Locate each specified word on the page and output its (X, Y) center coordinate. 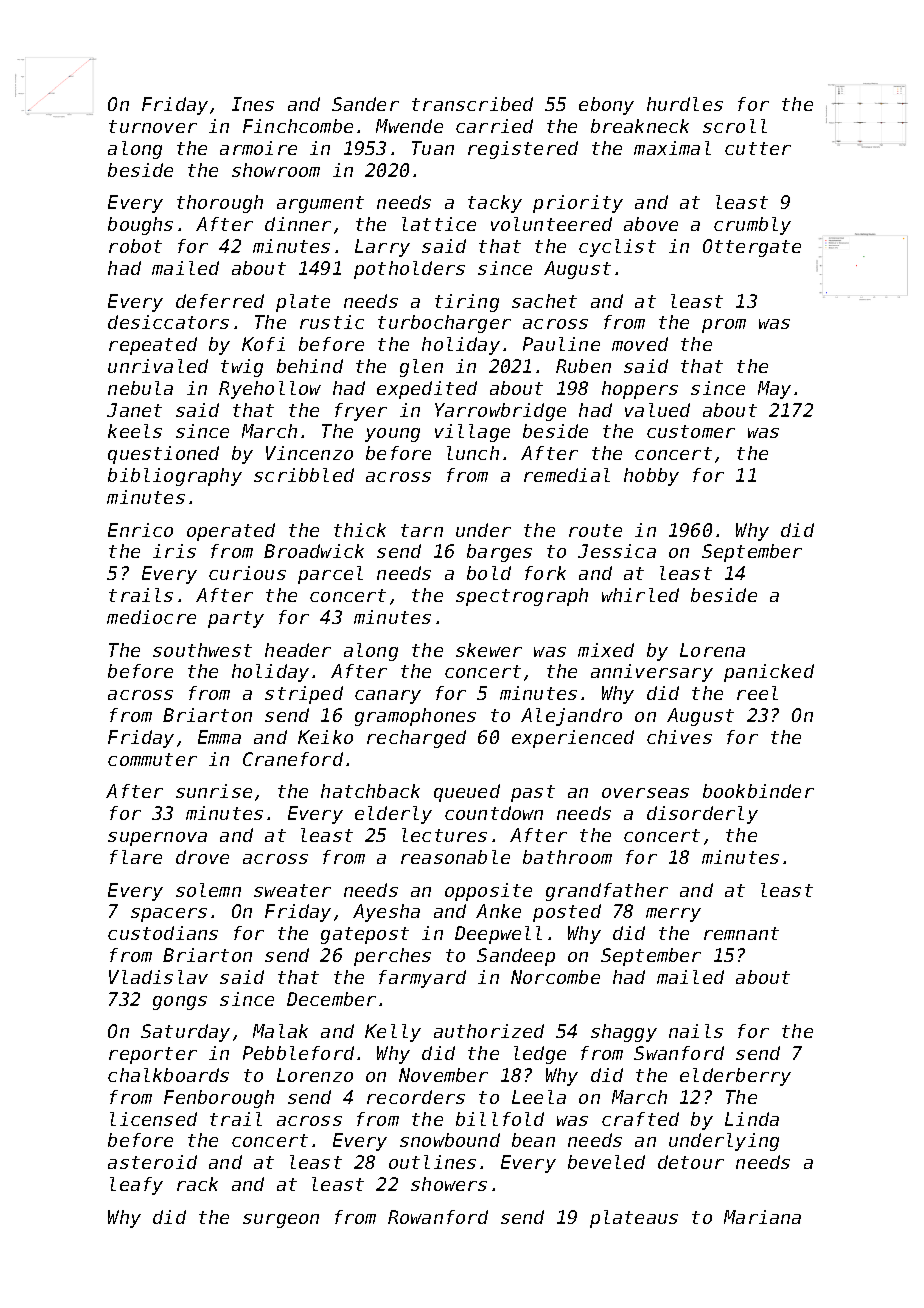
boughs (140, 226)
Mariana (762, 1217)
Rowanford (438, 1217)
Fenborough (219, 1099)
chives (679, 737)
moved (640, 344)
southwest (202, 650)
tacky (495, 204)
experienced (573, 739)
